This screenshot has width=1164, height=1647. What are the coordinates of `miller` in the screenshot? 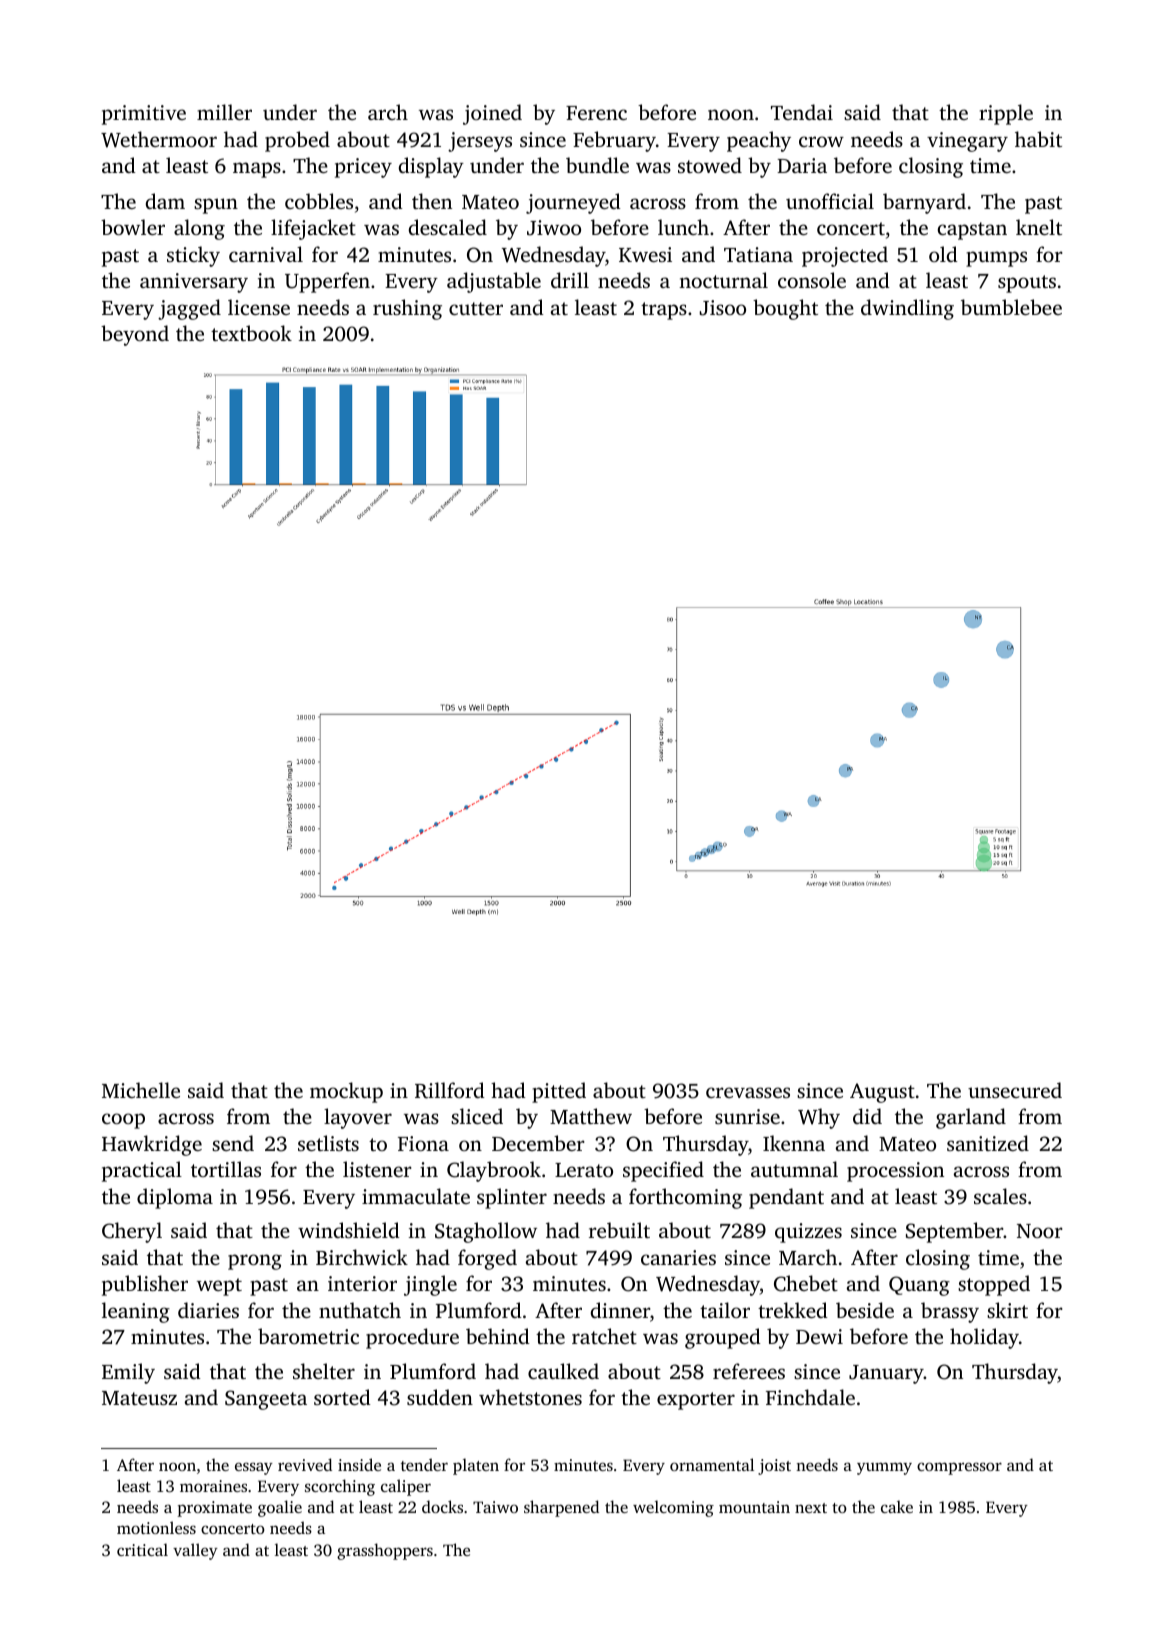 It's located at (224, 112).
